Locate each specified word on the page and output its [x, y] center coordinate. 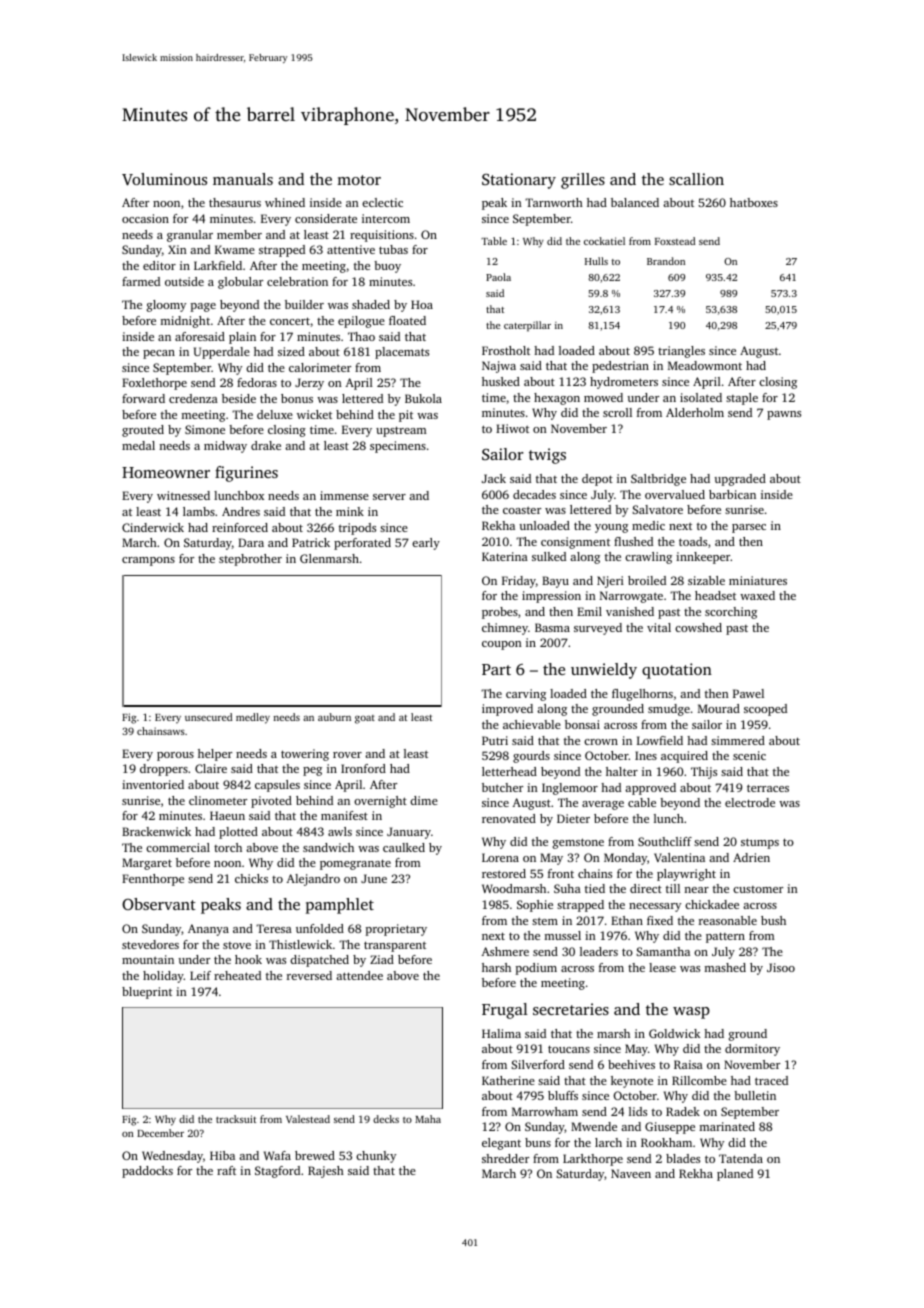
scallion [696, 179]
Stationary [519, 181]
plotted [238, 833]
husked [501, 381]
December [160, 1133]
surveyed [598, 629]
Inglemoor [570, 789]
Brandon [666, 261]
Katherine [508, 1080]
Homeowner [166, 472]
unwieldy [604, 671]
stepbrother [250, 560]
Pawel [748, 693]
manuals [243, 179]
